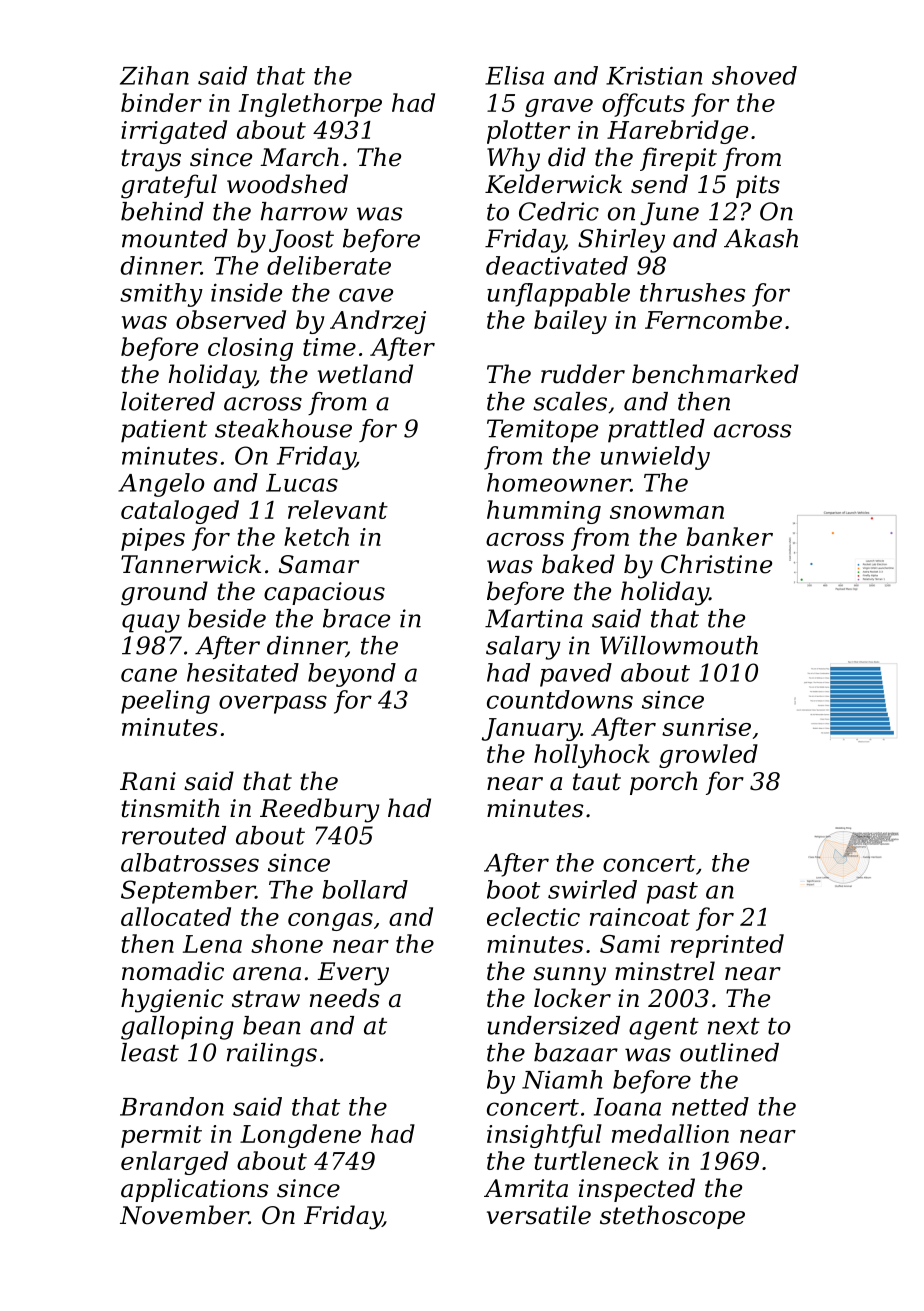 This screenshot has width=924, height=1311. What do you see at coordinates (195, 1190) in the screenshot?
I see `applications` at bounding box center [195, 1190].
